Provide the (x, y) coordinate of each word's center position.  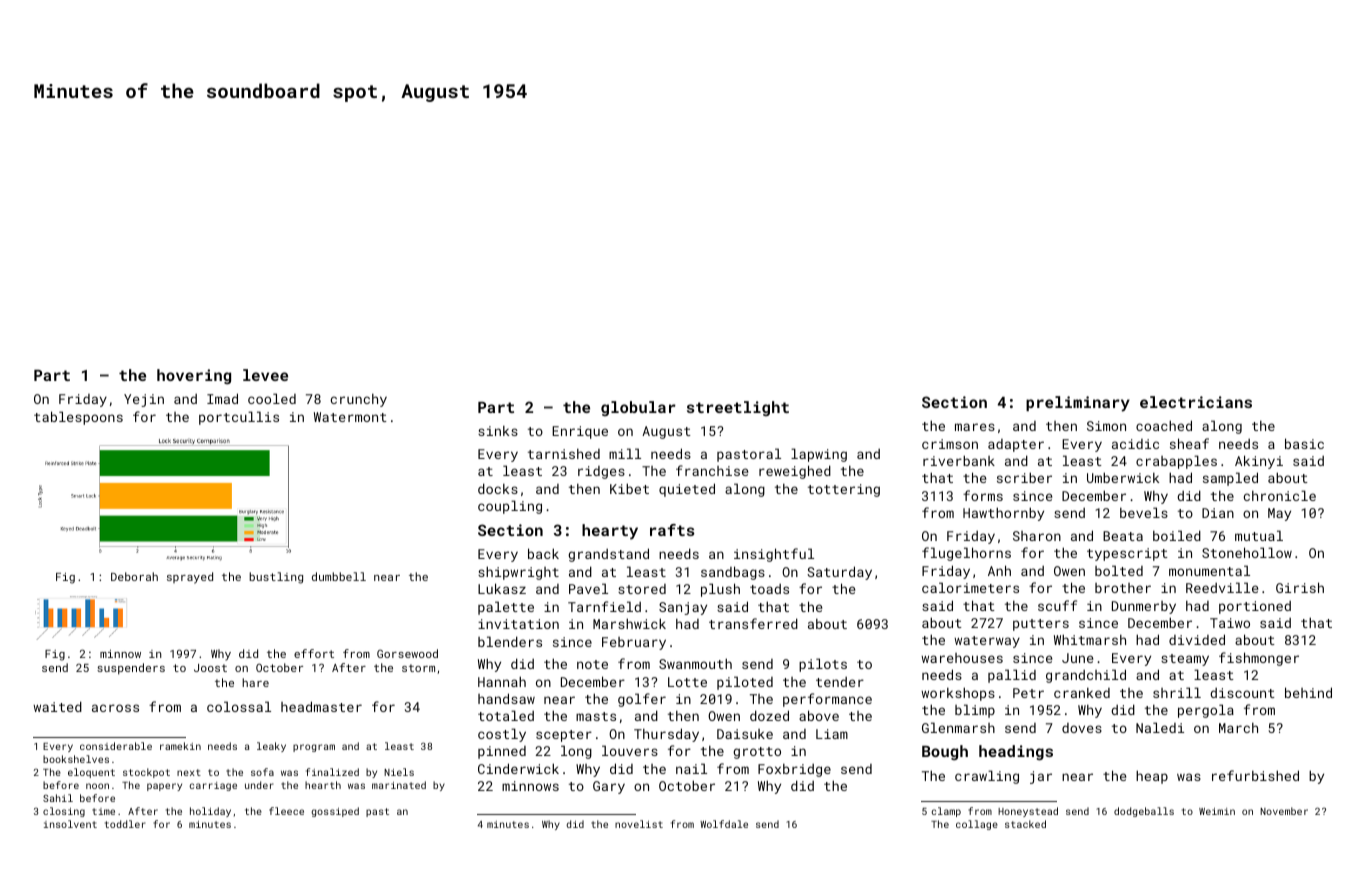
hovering (194, 376)
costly (502, 735)
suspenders (131, 669)
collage (977, 825)
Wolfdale (724, 824)
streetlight (738, 408)
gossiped (335, 812)
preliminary (1078, 404)
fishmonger (1259, 659)
